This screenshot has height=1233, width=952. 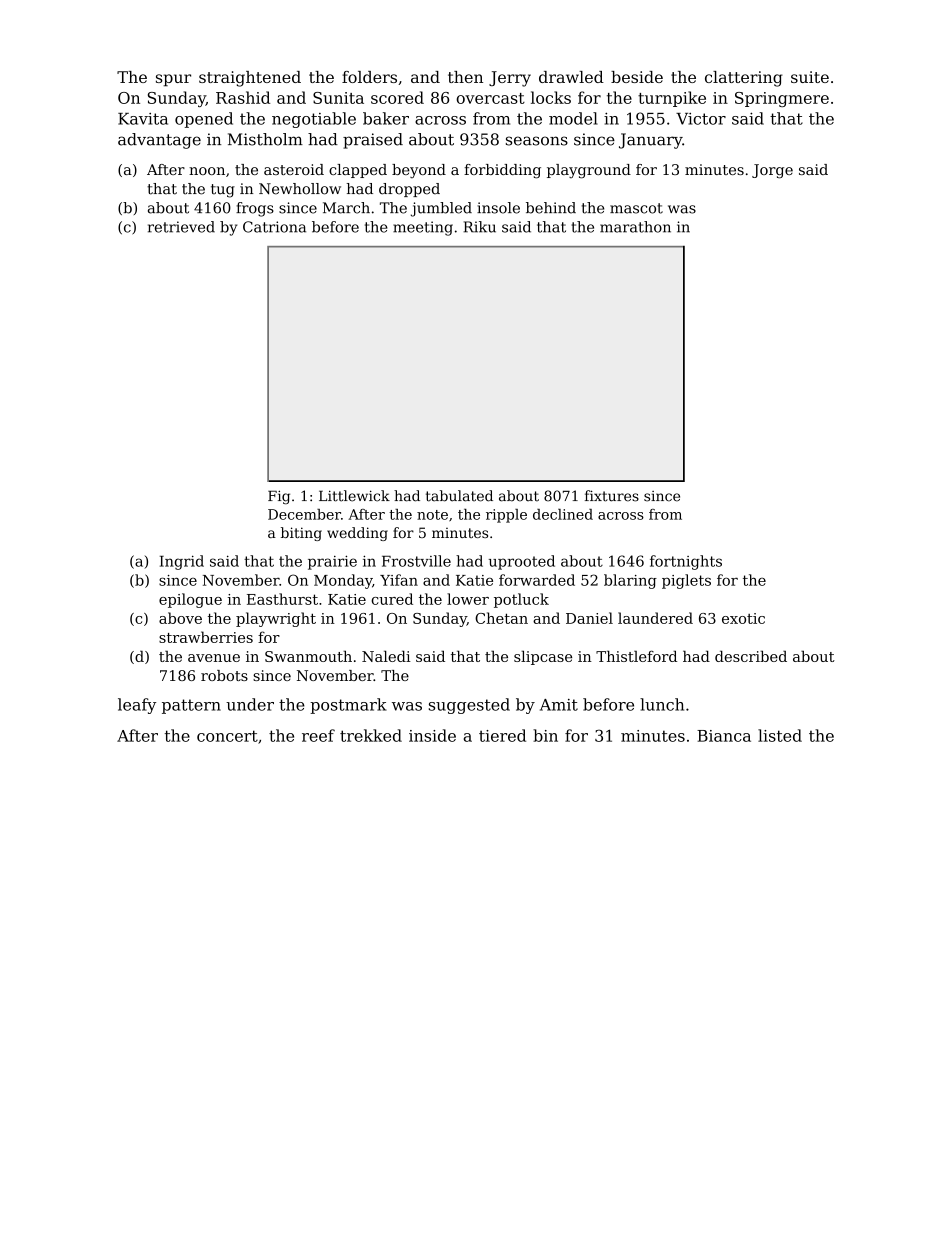 I want to click on meeting, so click(x=423, y=228).
